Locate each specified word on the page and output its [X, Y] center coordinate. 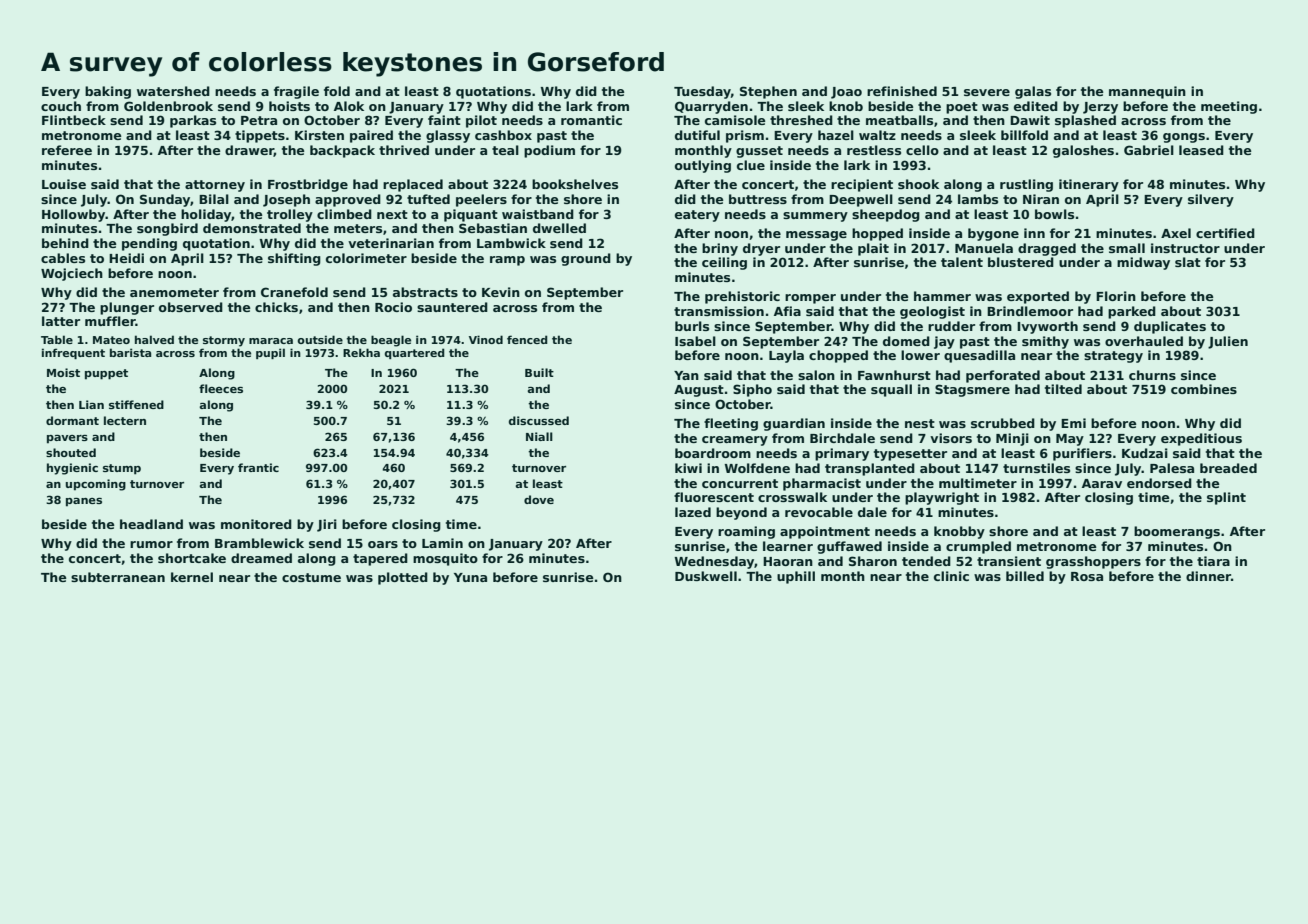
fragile [296, 92]
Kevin [501, 292]
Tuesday [702, 92]
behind [65, 243]
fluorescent [714, 497]
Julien [1228, 342]
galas [1033, 92]
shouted [71, 452]
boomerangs [1177, 532]
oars [383, 544]
